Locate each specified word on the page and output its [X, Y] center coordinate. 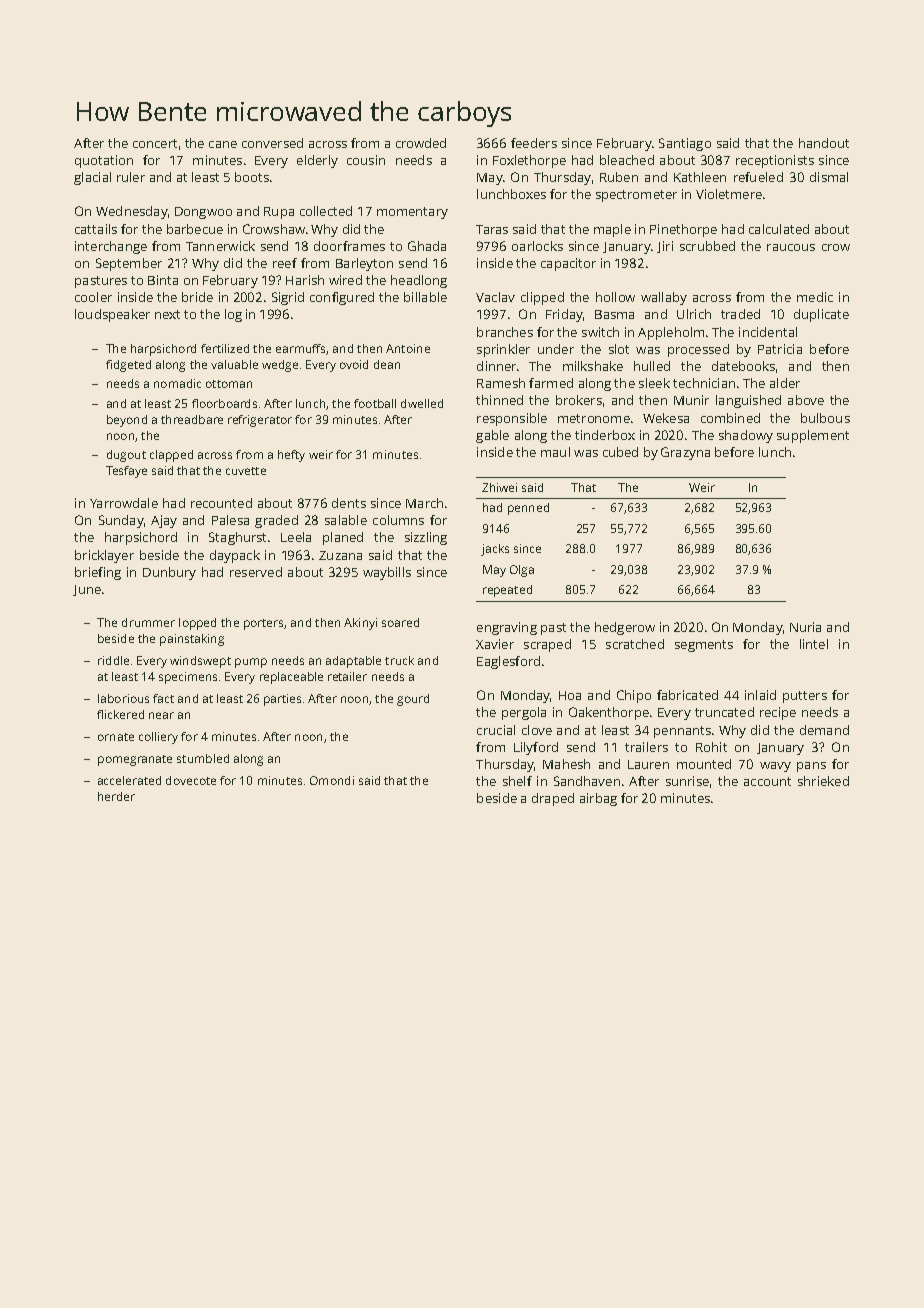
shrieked [823, 781]
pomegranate [135, 760]
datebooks [743, 366]
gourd [413, 700]
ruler [131, 177]
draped [553, 799]
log [233, 315]
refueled [758, 177]
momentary [412, 213]
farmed [551, 383]
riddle [113, 660]
